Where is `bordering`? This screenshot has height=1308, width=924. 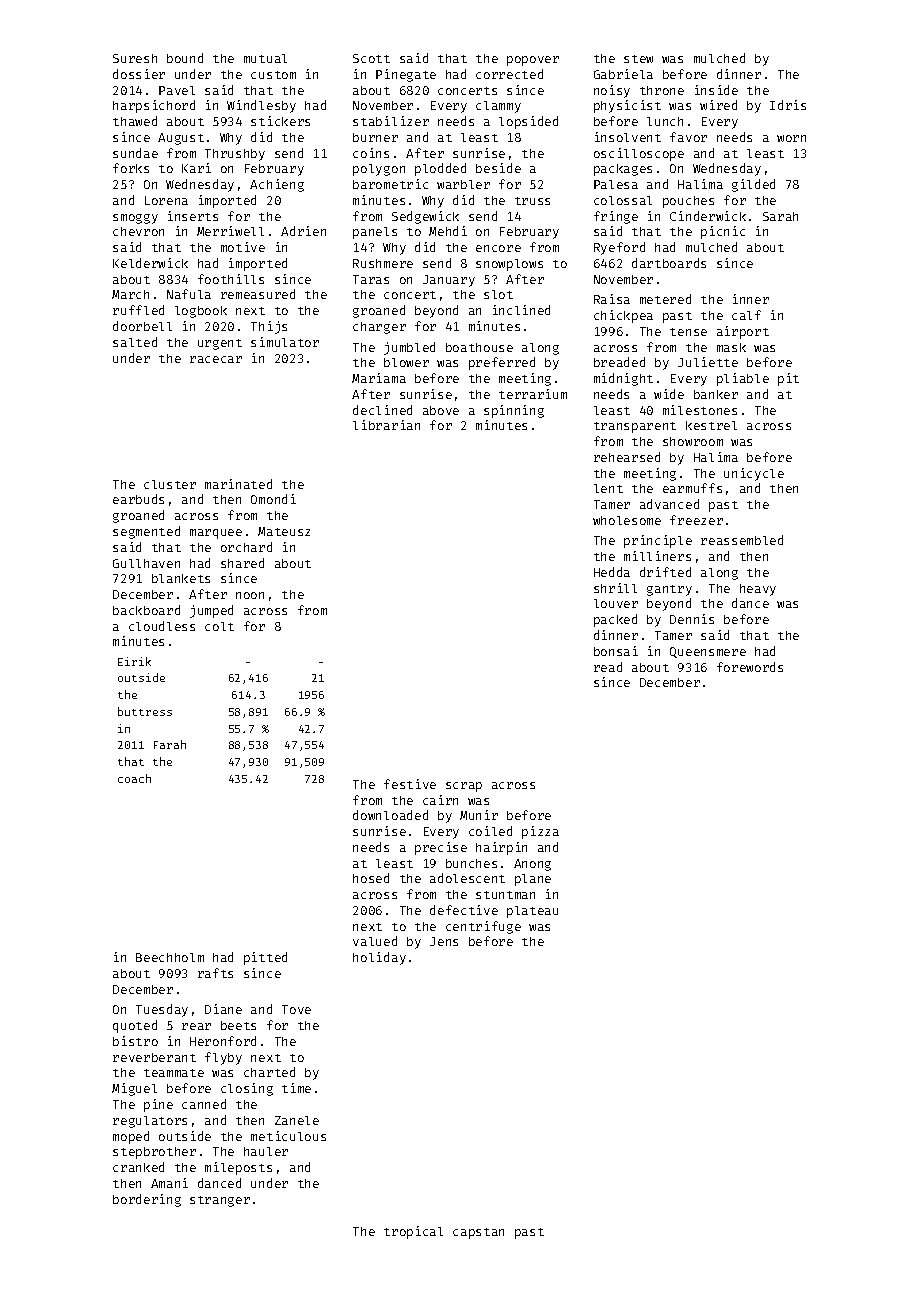
bordering is located at coordinates (147, 1200).
